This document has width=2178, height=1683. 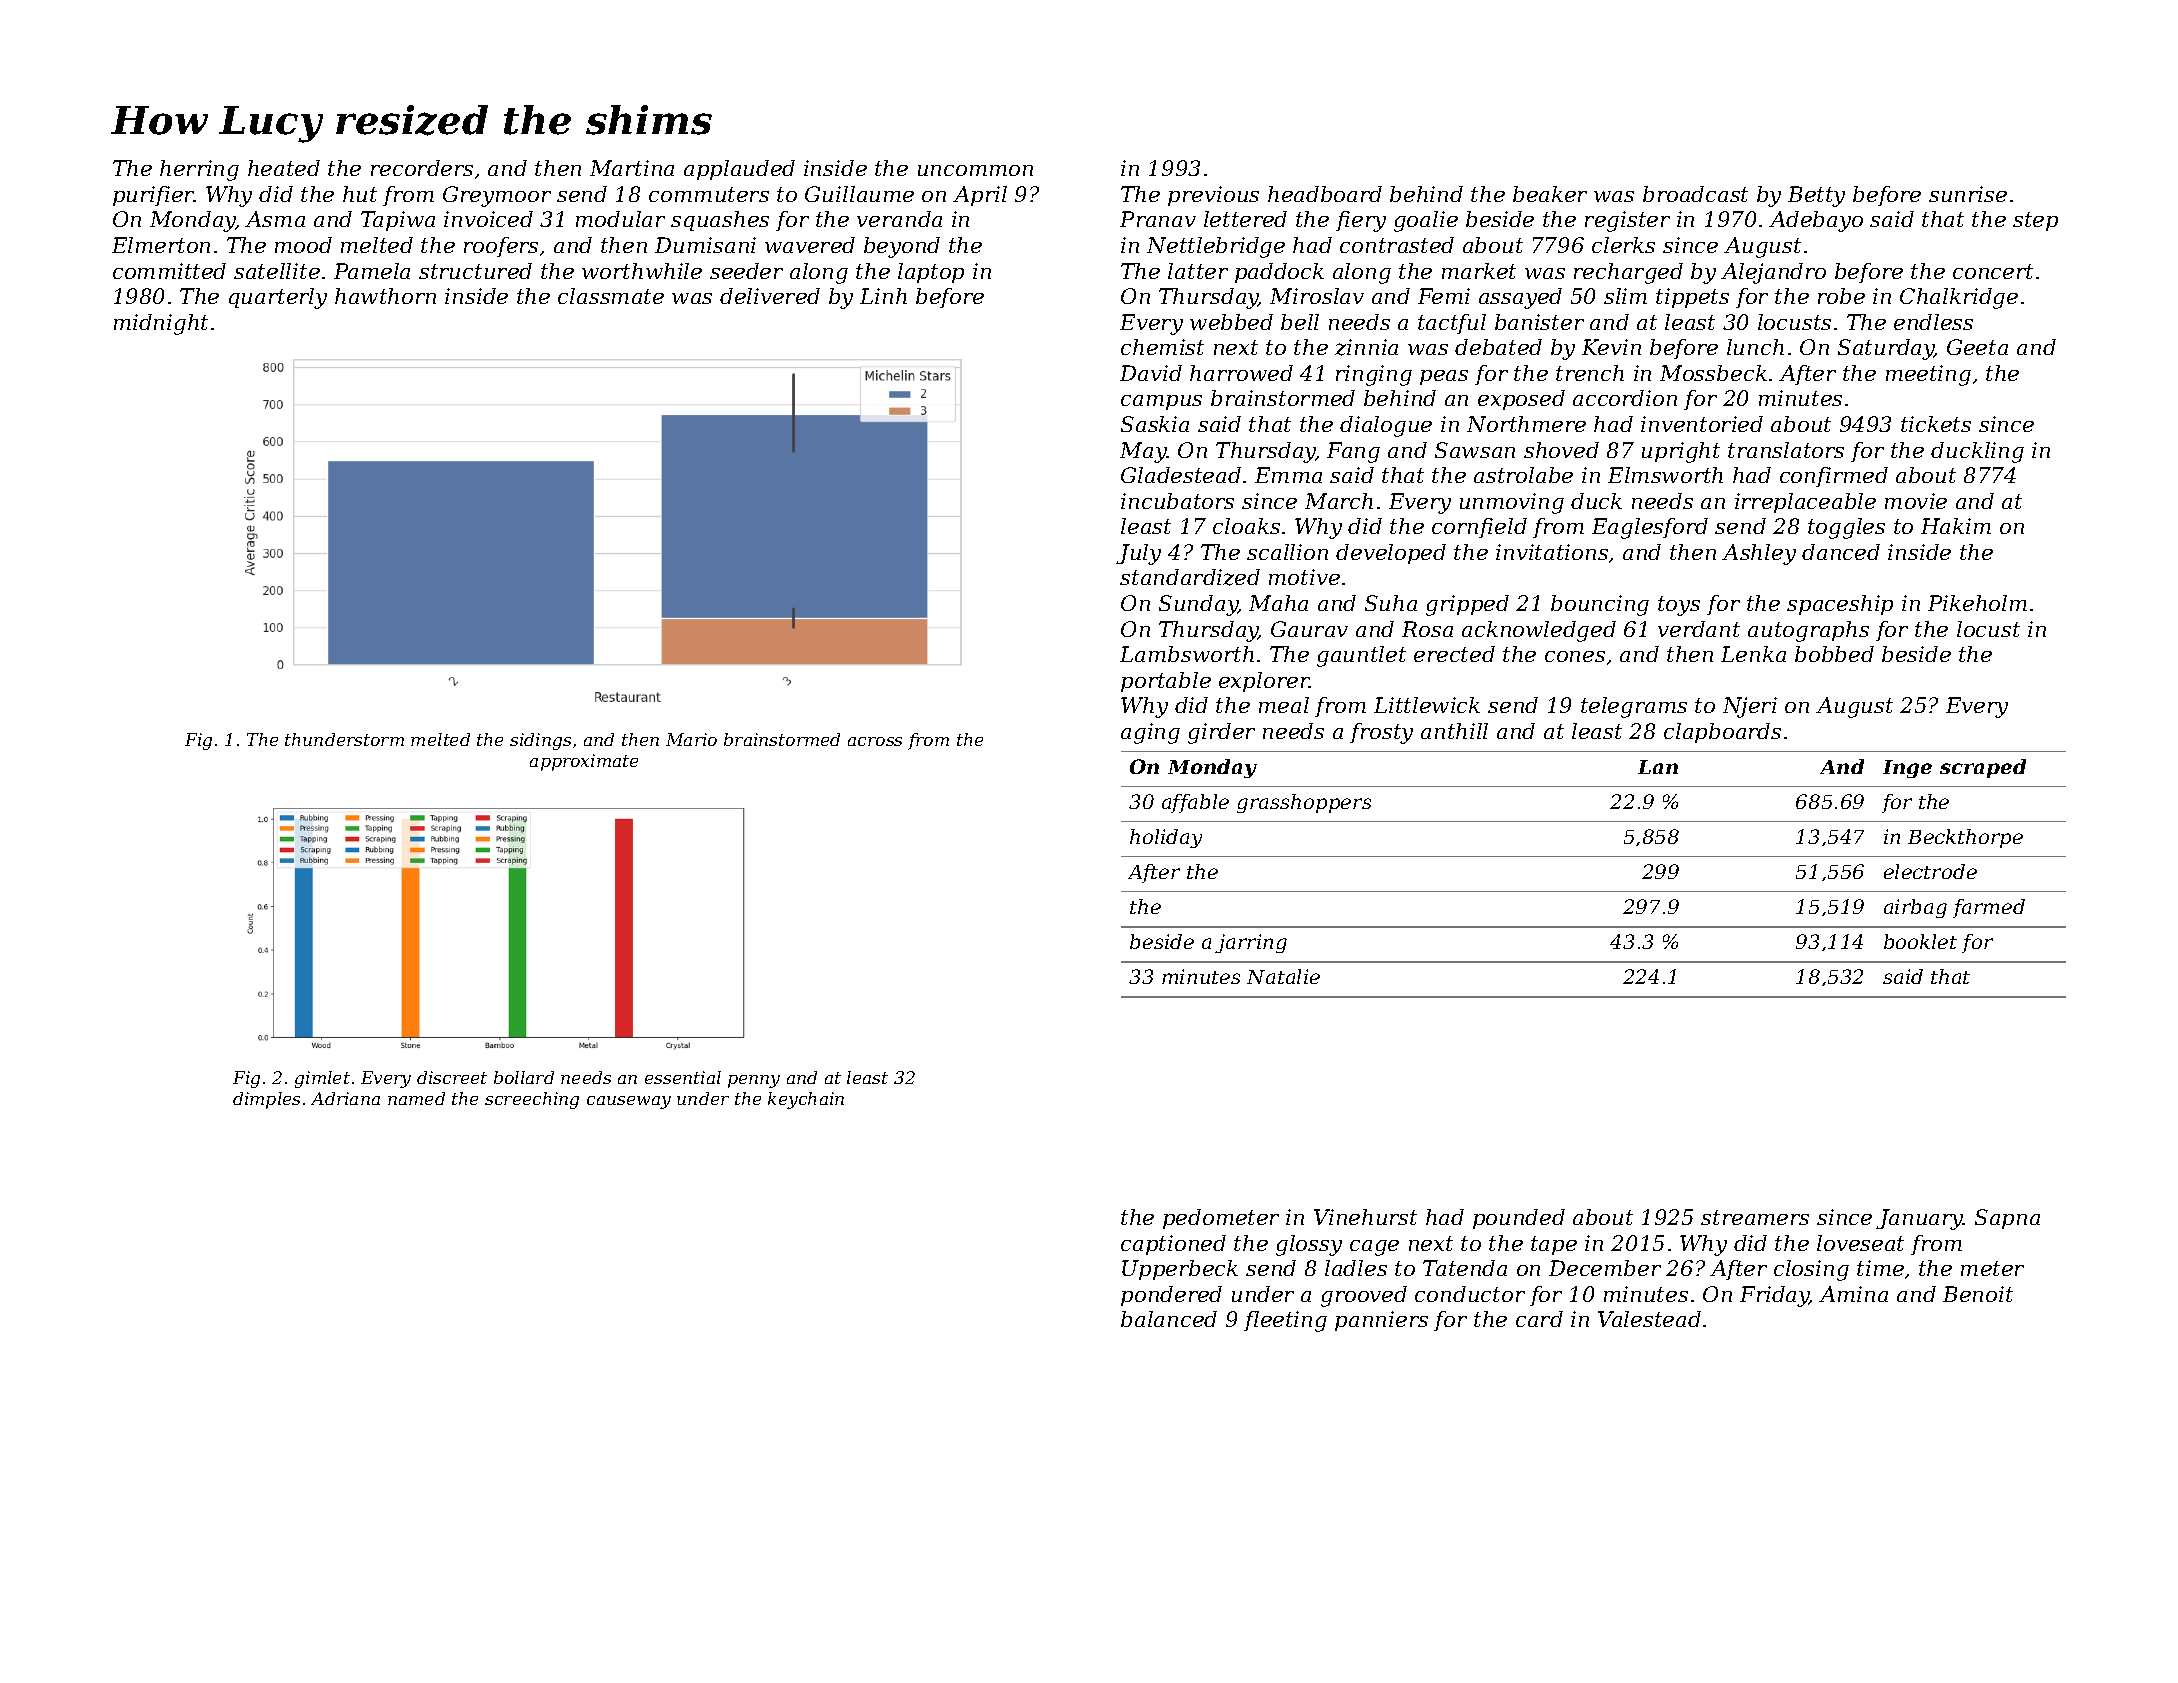 I want to click on midnight, so click(x=161, y=324).
